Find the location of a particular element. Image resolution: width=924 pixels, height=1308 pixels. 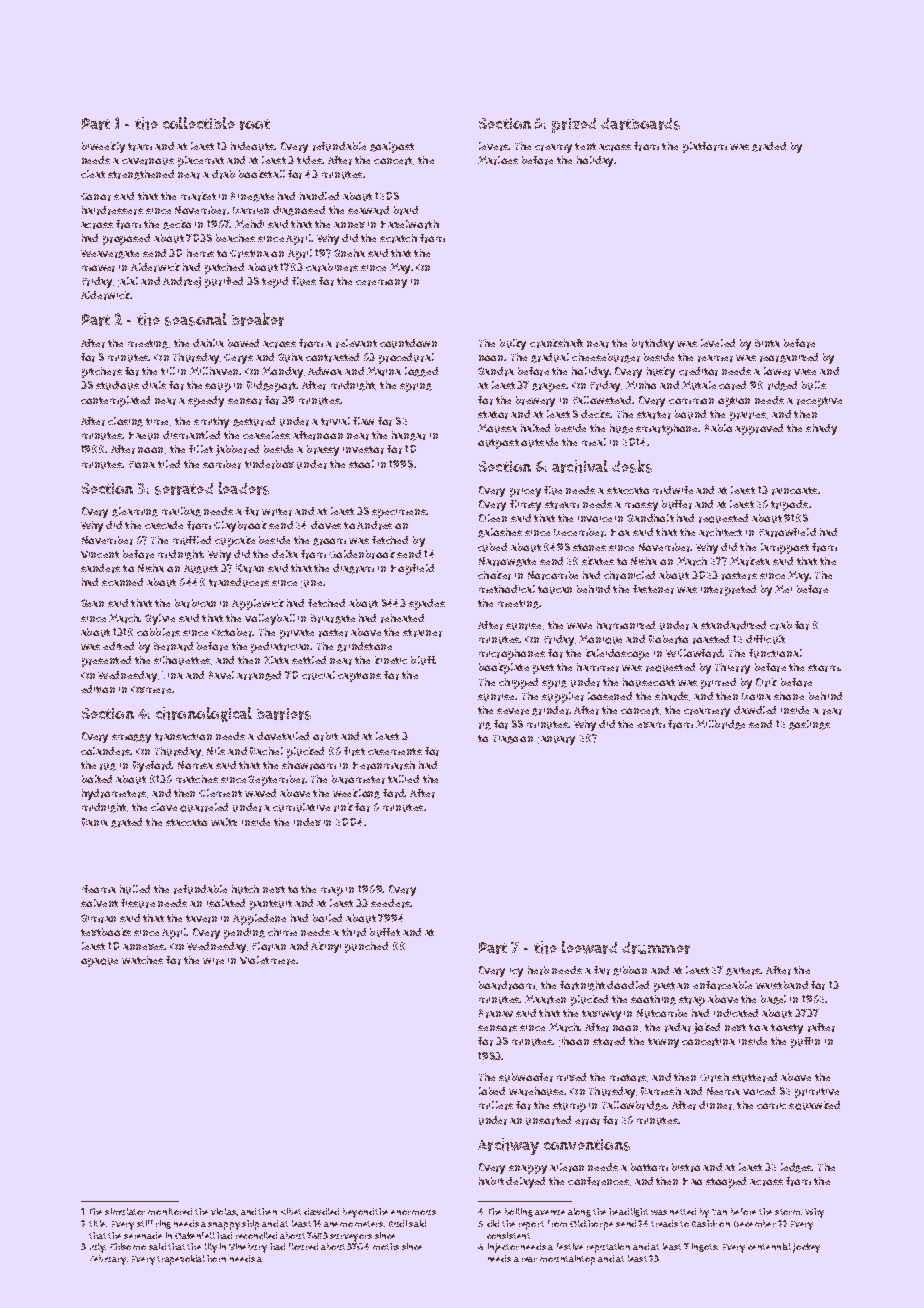

mountaintop is located at coordinates (567, 1260).
